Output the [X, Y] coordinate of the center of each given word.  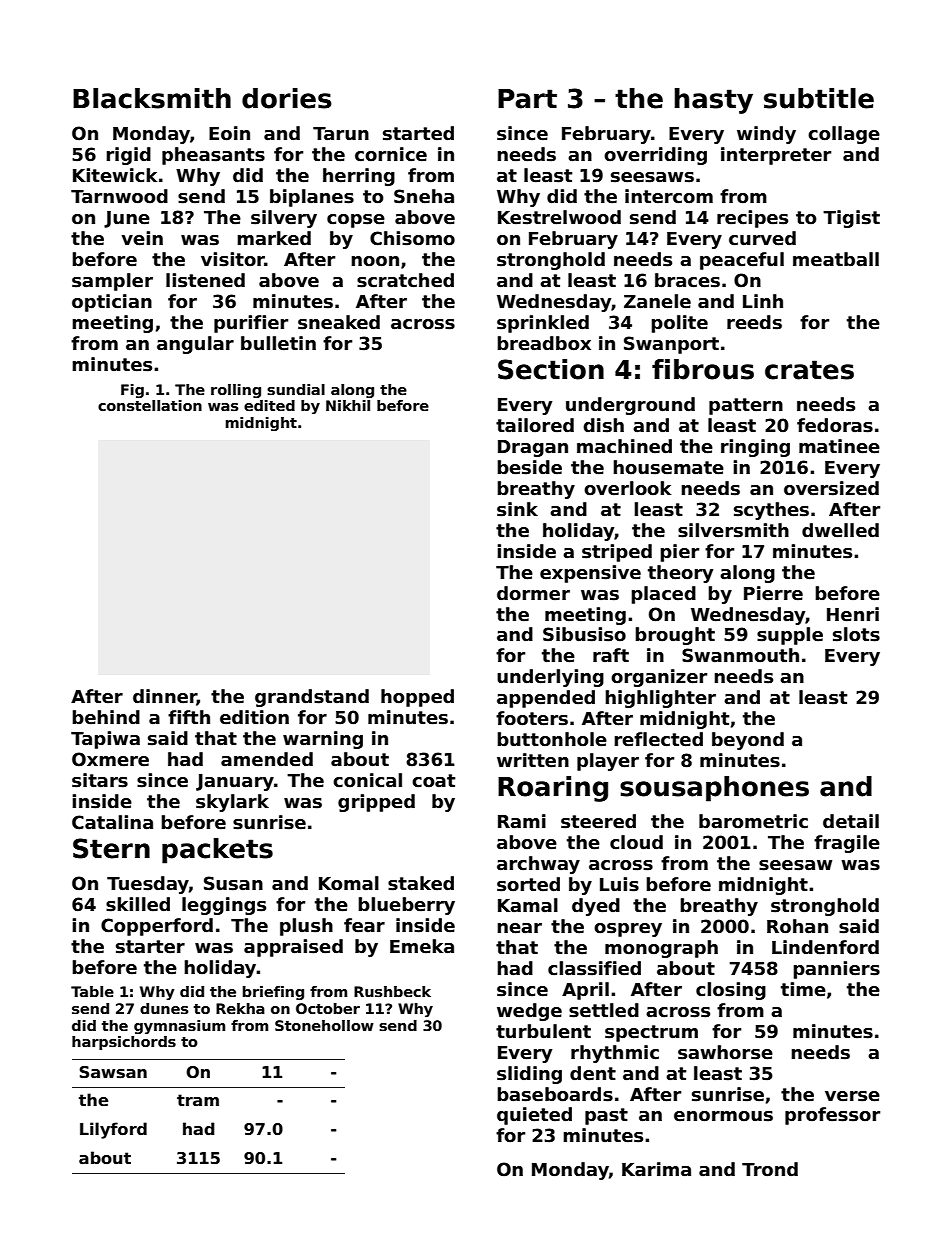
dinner [165, 697]
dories [287, 98]
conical [367, 780]
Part [527, 99]
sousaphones [714, 789]
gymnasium [179, 1027]
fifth [189, 717]
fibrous [703, 369]
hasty [713, 101]
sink [517, 509]
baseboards [555, 1094]
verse [852, 1096]
